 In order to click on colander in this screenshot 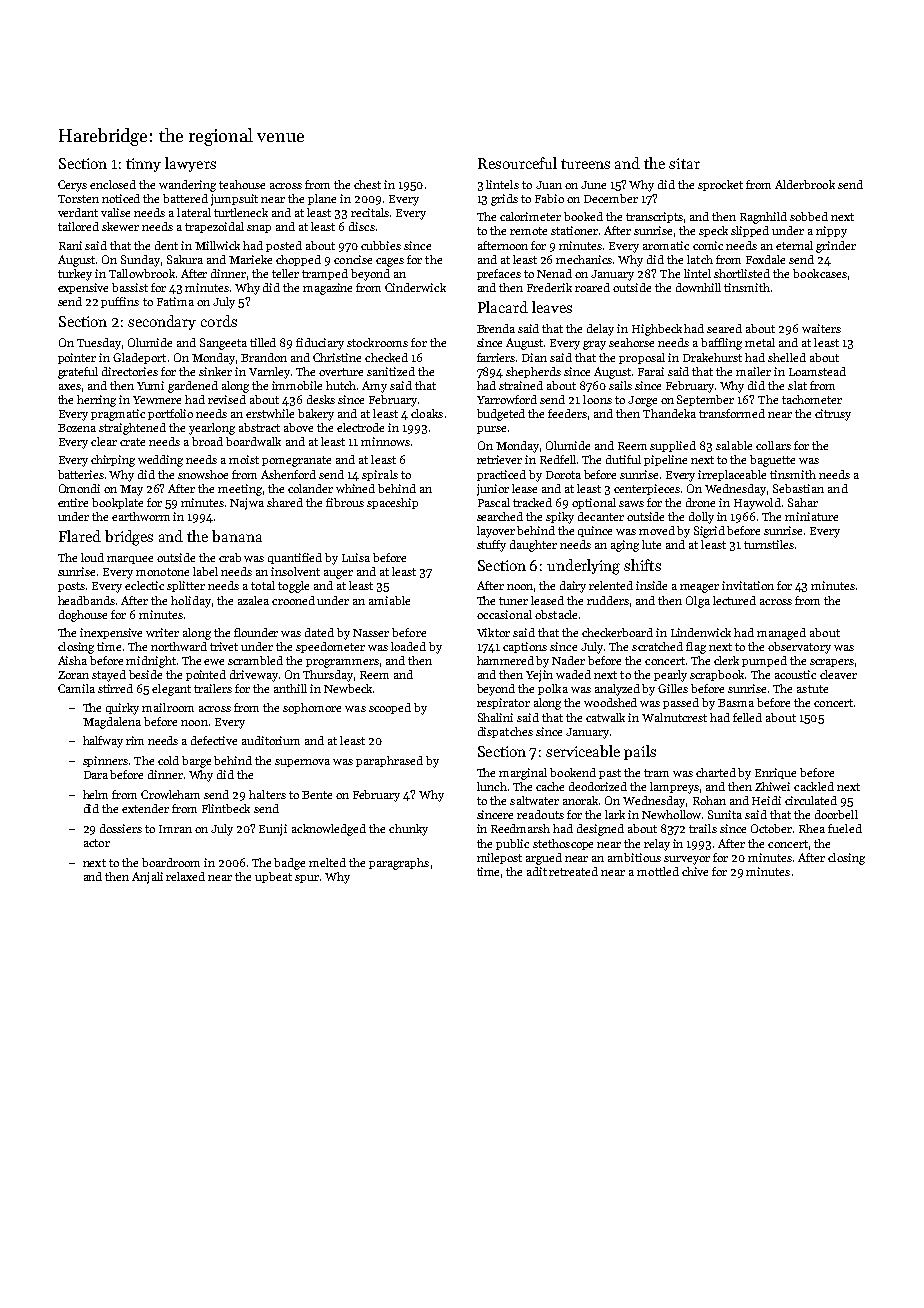, I will do `click(310, 488)`.
